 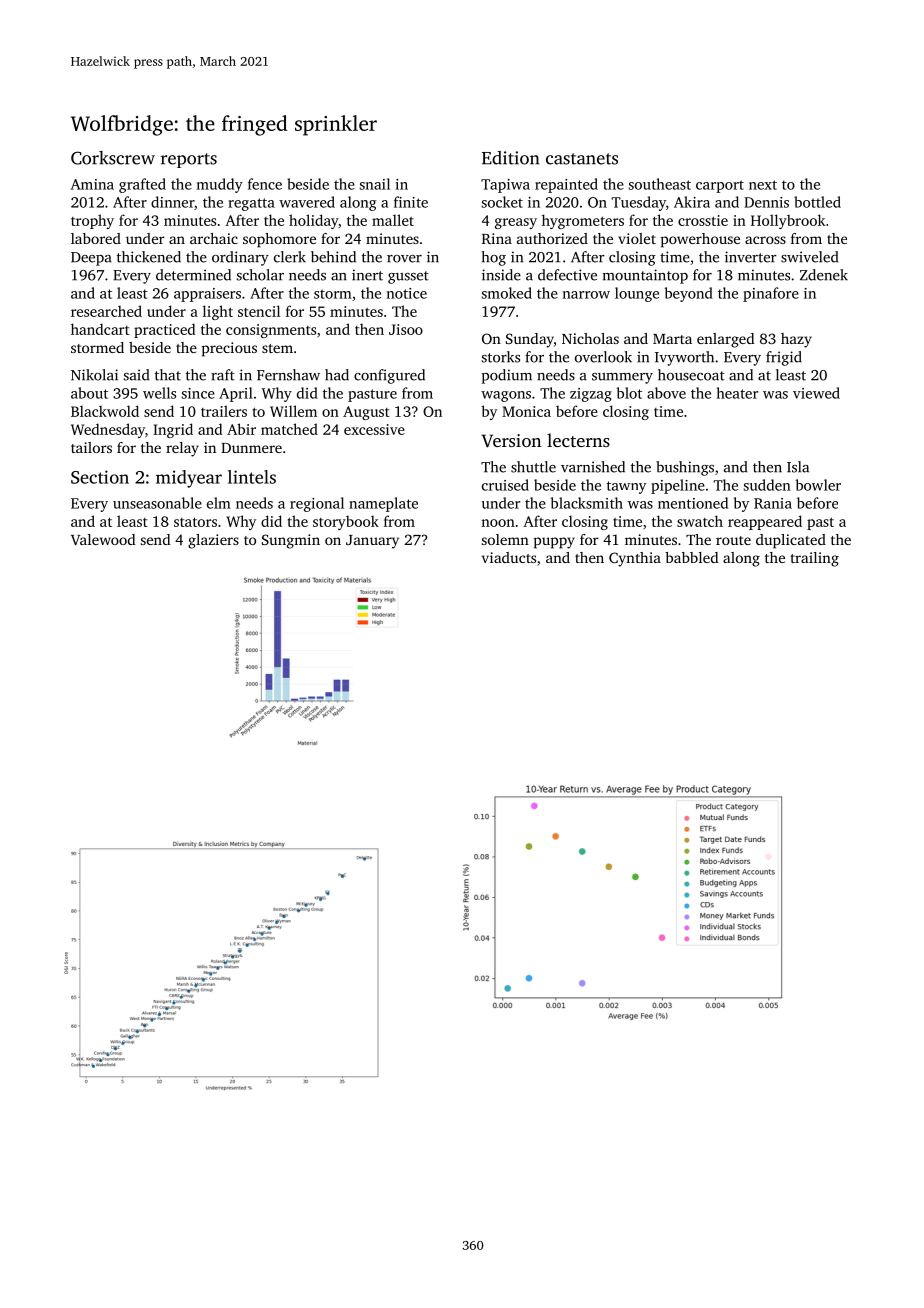 I want to click on southeast, so click(x=660, y=184).
